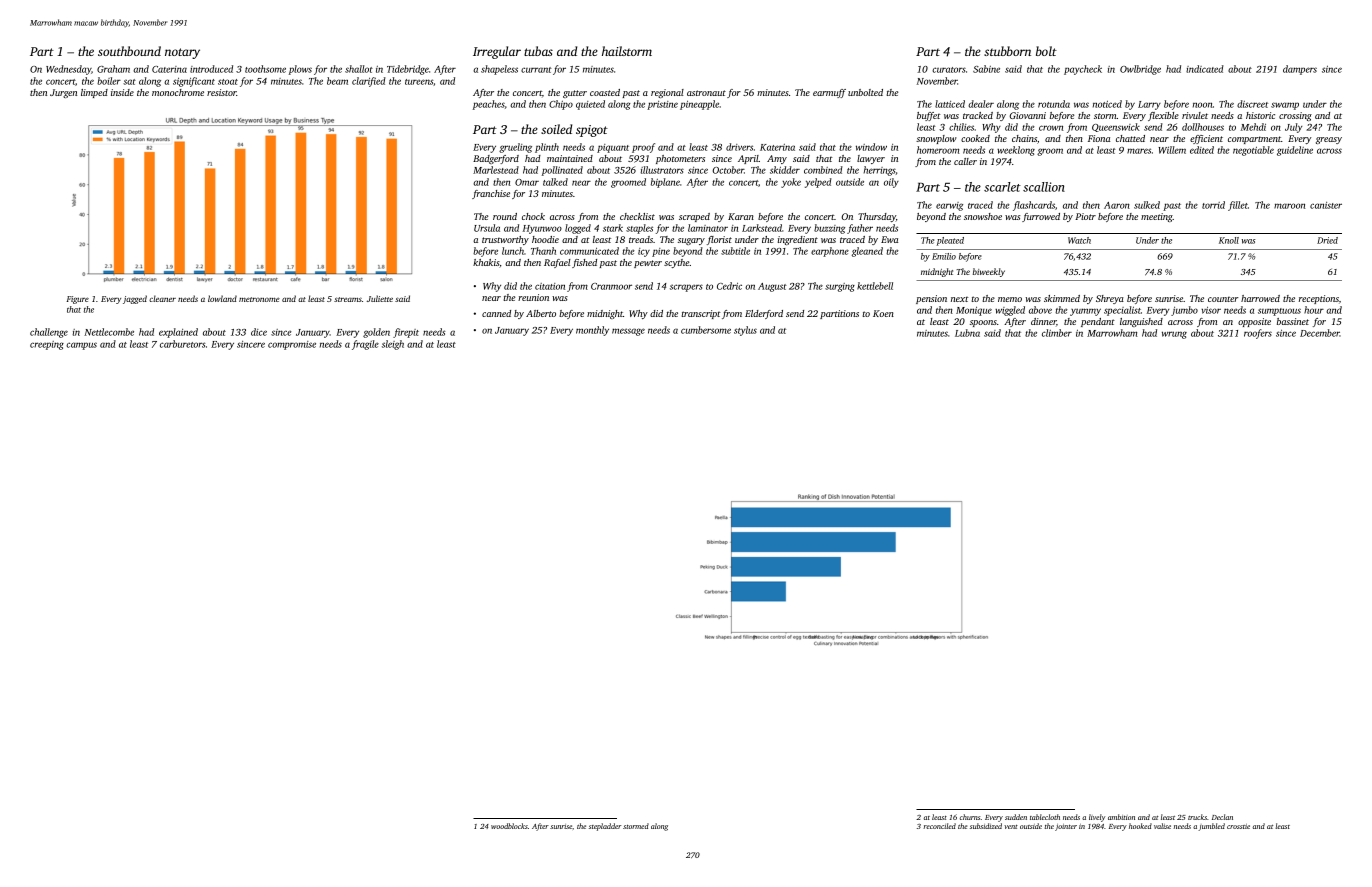  I want to click on fragile, so click(365, 345).
